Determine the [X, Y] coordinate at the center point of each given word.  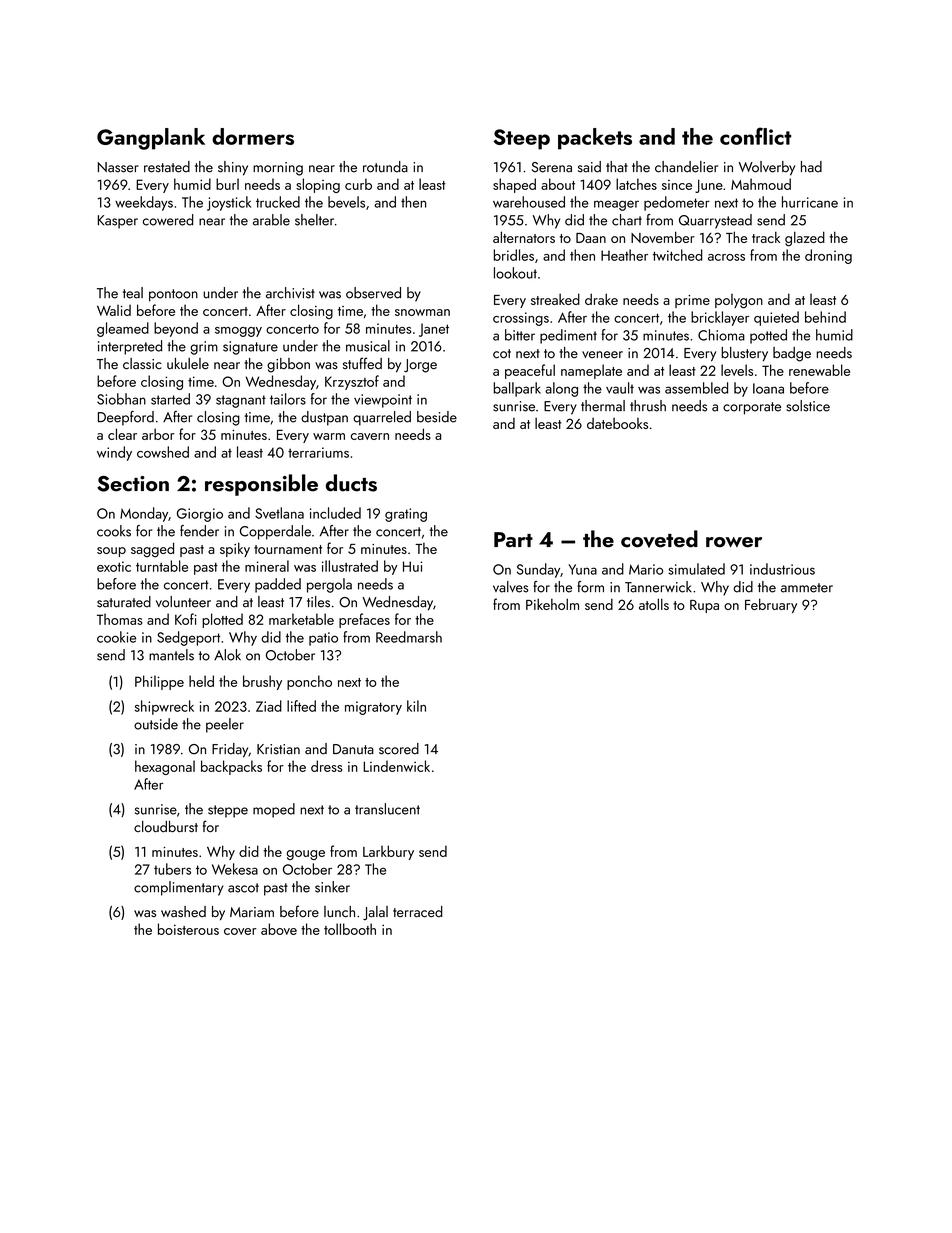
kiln [416, 706]
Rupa [704, 606]
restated [167, 167]
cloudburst [166, 827]
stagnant [241, 401]
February [771, 605]
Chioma [721, 335]
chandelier [686, 167]
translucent [387, 809]
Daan [591, 238]
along [561, 389]
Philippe [159, 682]
